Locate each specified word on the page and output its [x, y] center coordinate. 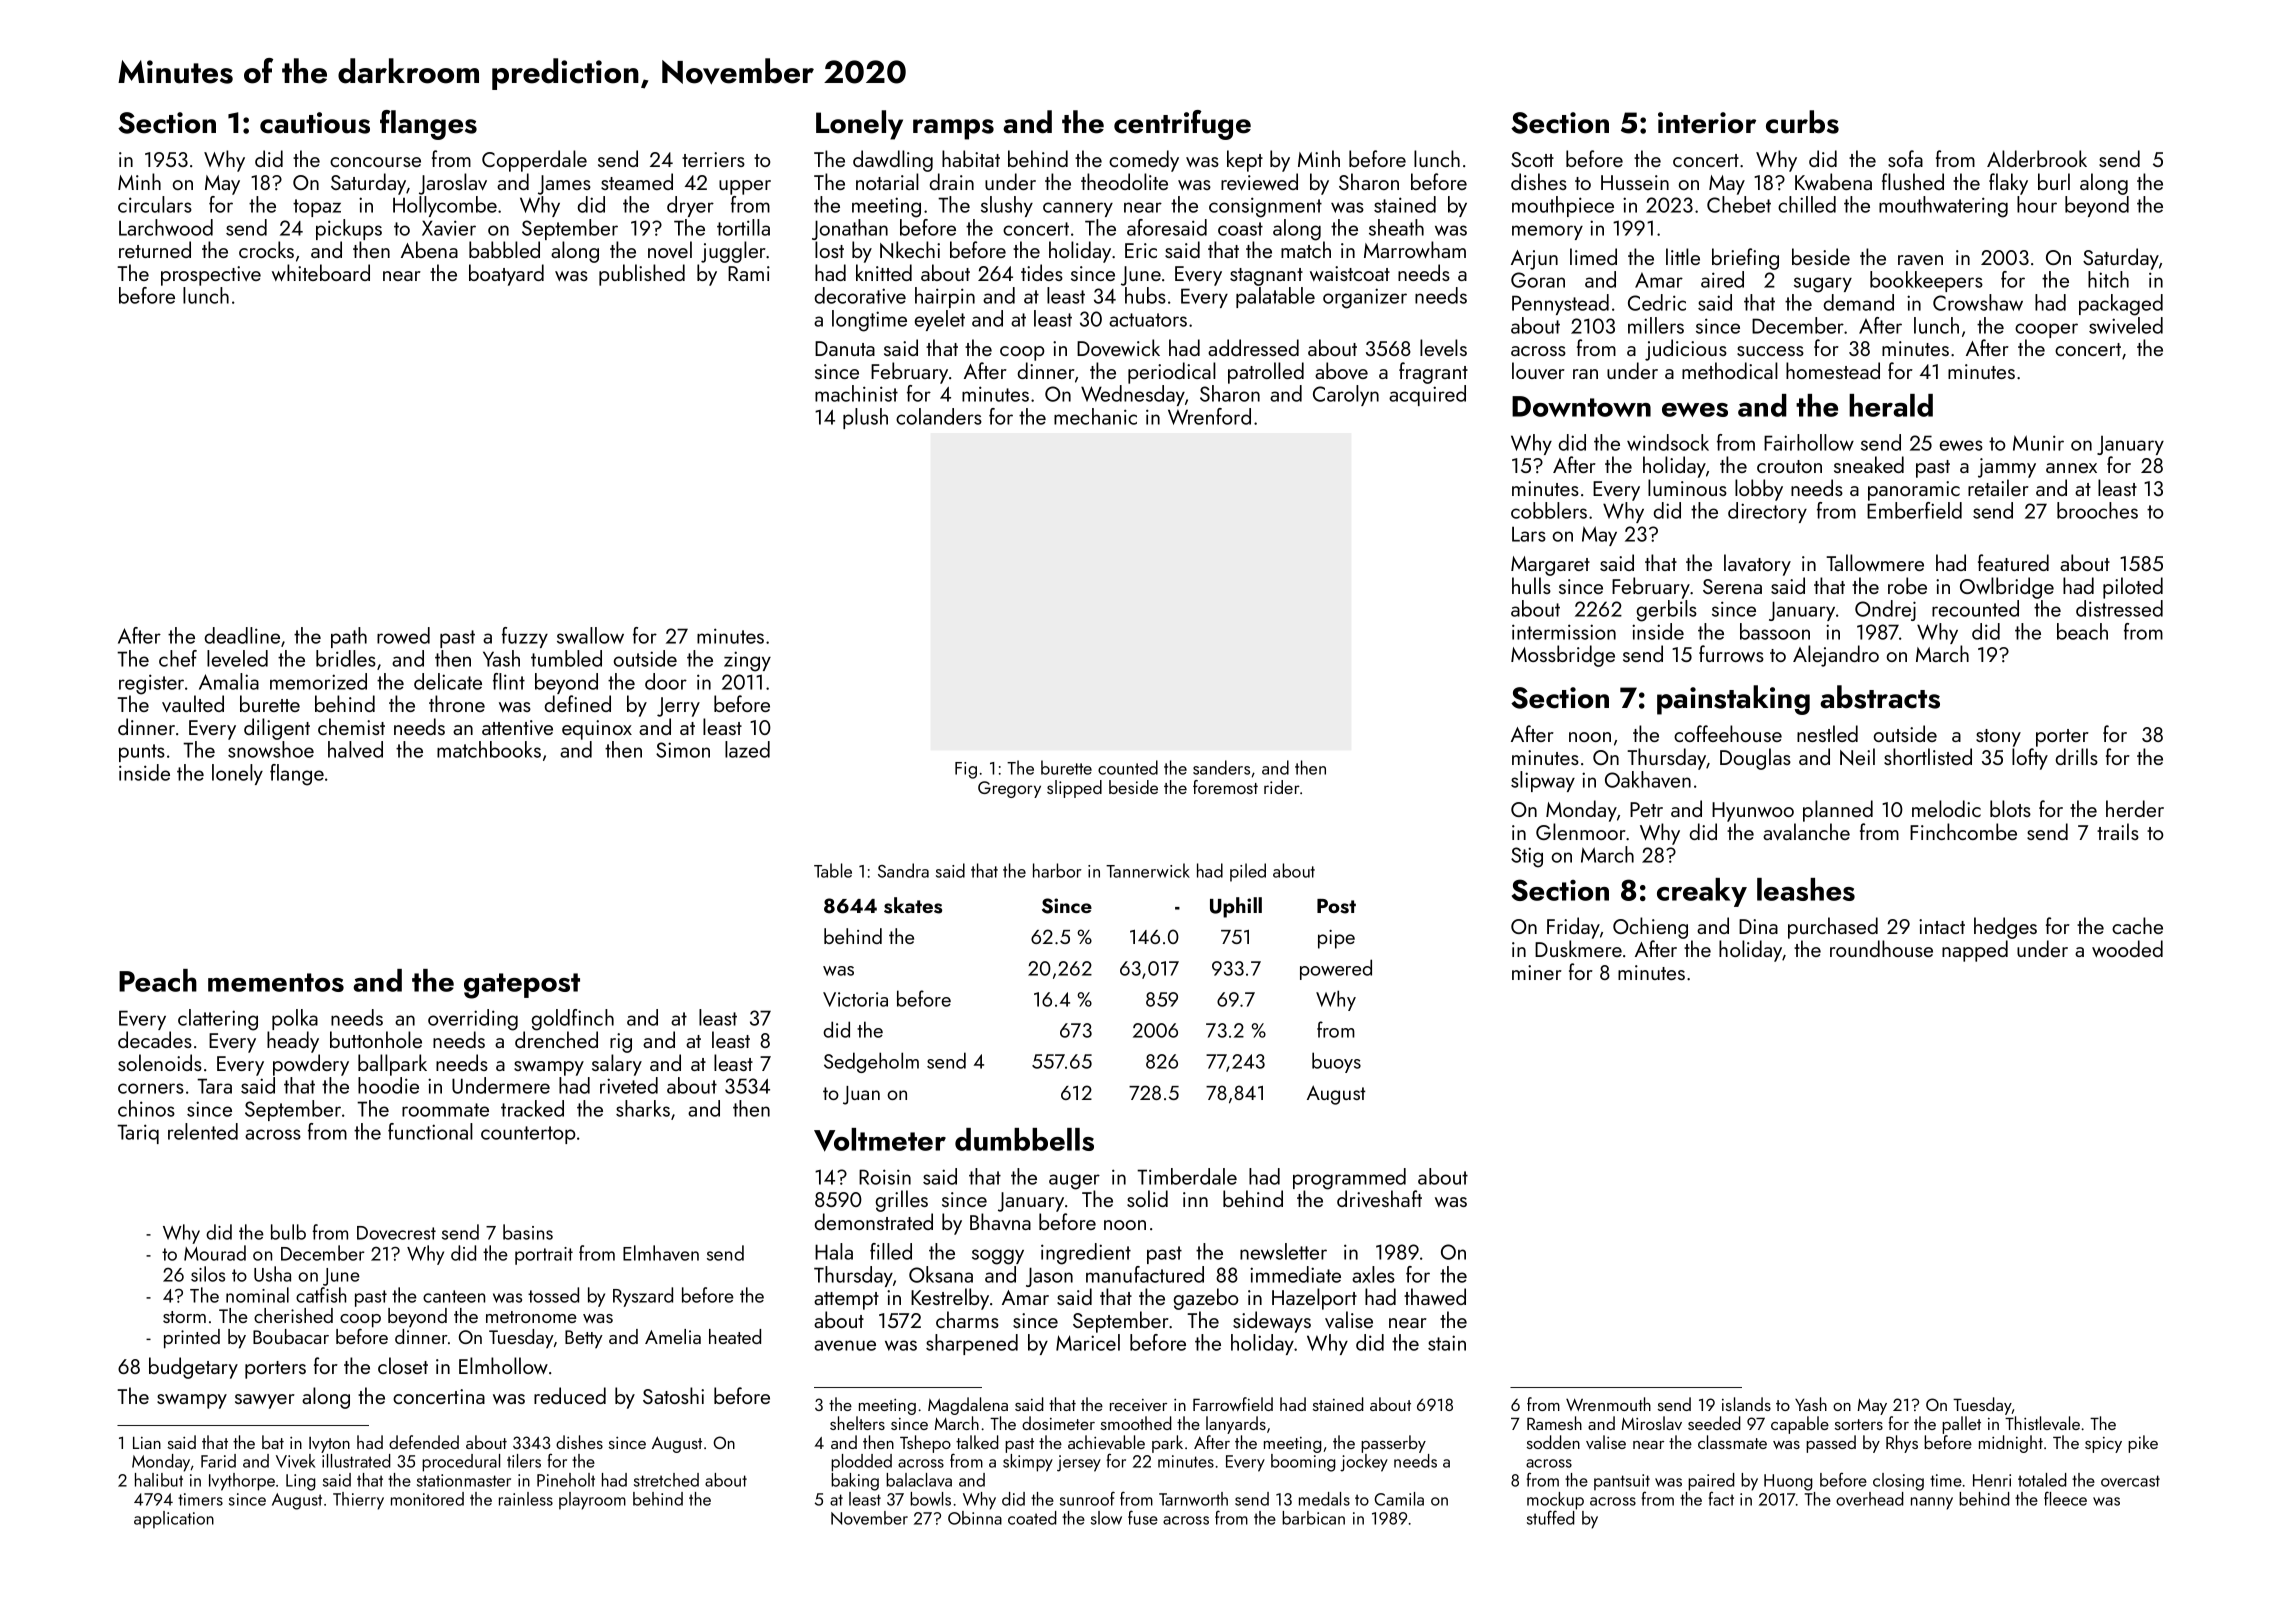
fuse [1143, 1517]
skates [913, 905]
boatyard [506, 275]
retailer [1998, 487]
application [174, 1520]
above [1341, 370]
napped [1975, 951]
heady [293, 1042]
